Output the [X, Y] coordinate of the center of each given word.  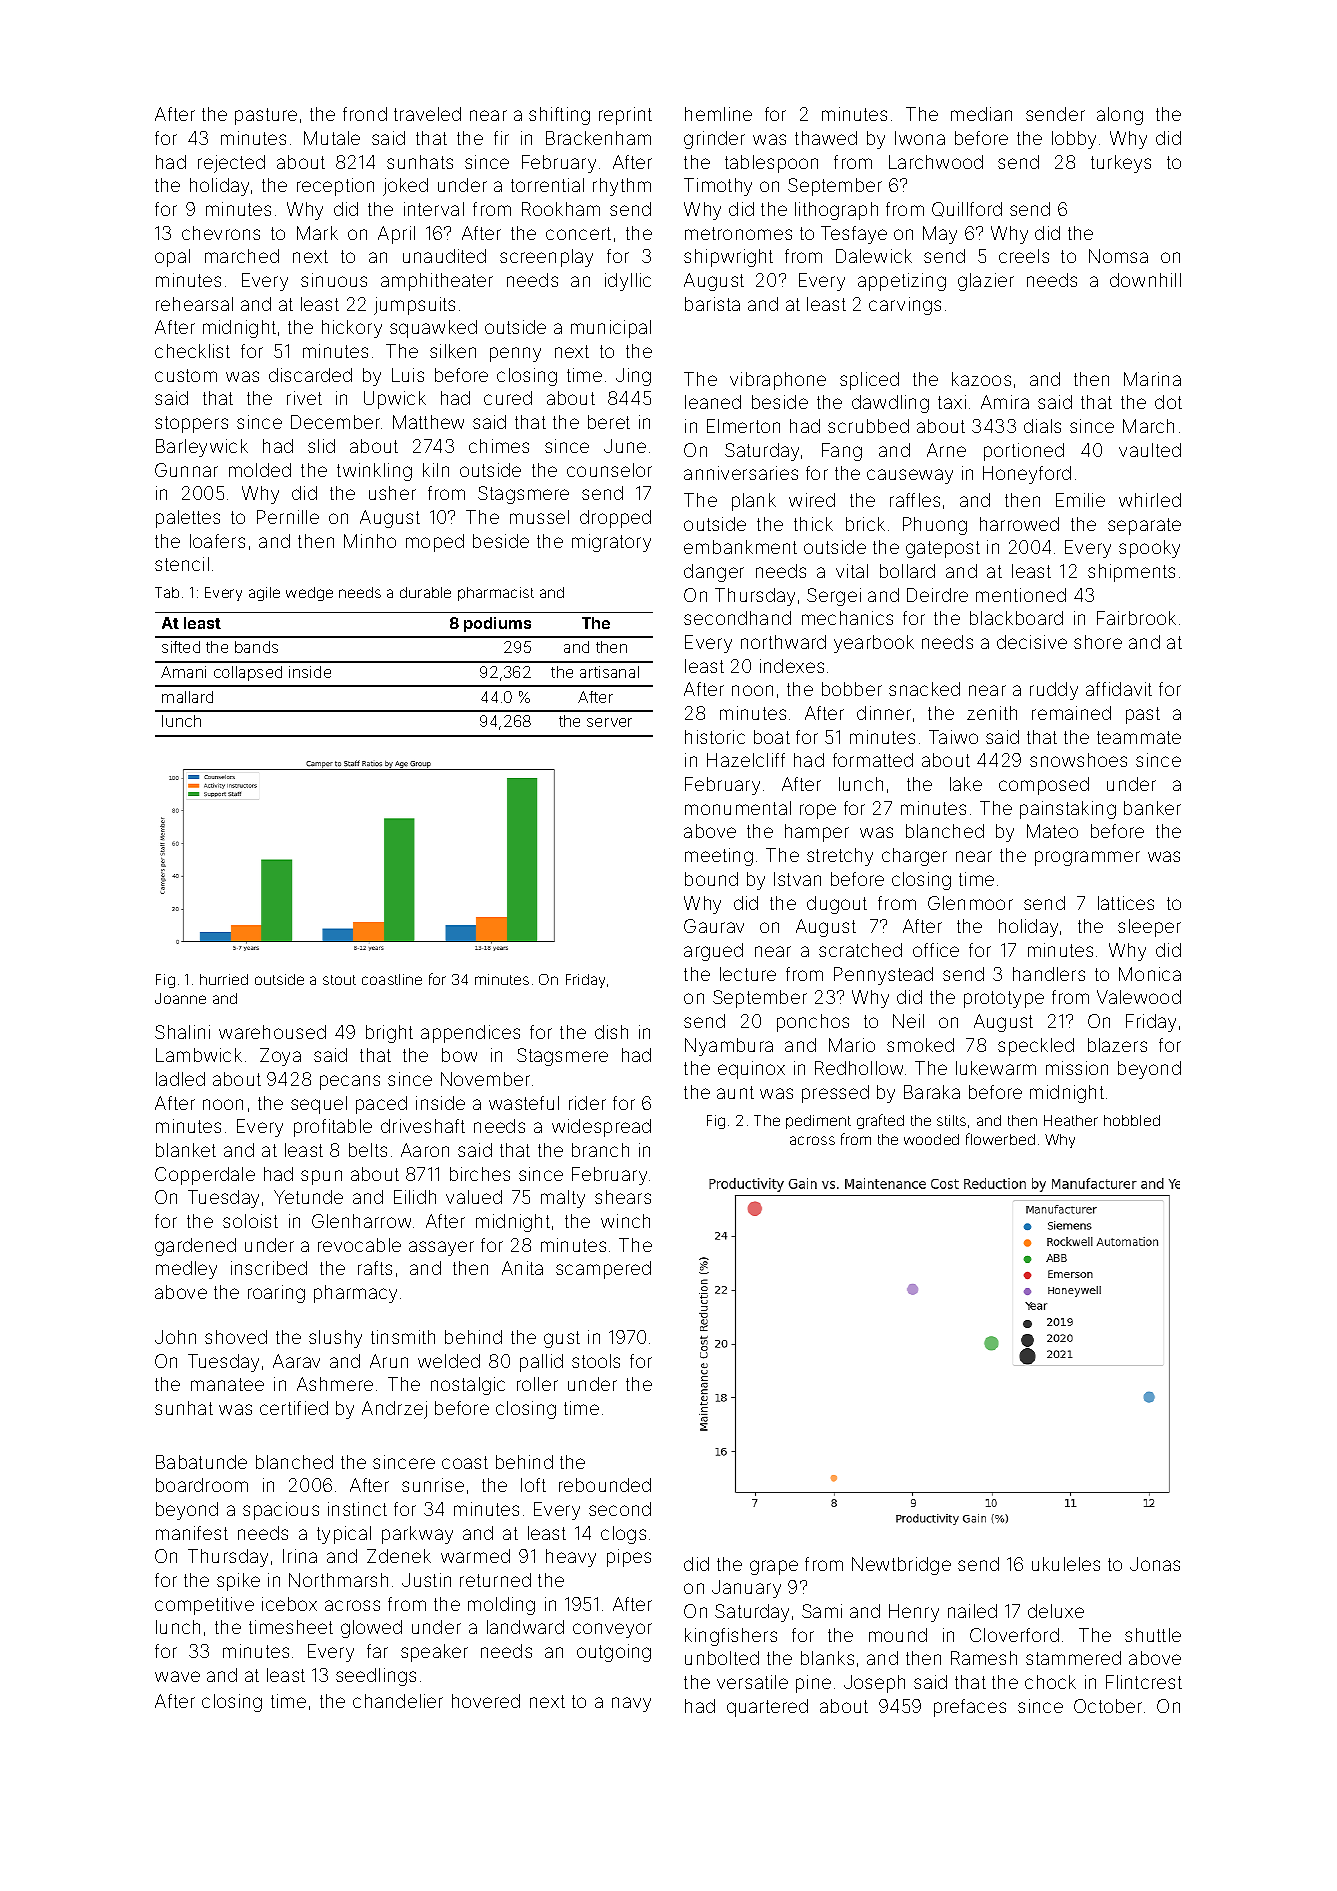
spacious [281, 1511]
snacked [924, 689]
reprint [625, 116]
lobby [1074, 140]
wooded [931, 1139]
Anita [522, 1268]
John [175, 1337]
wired [812, 500]
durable [425, 592]
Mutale [332, 138]
